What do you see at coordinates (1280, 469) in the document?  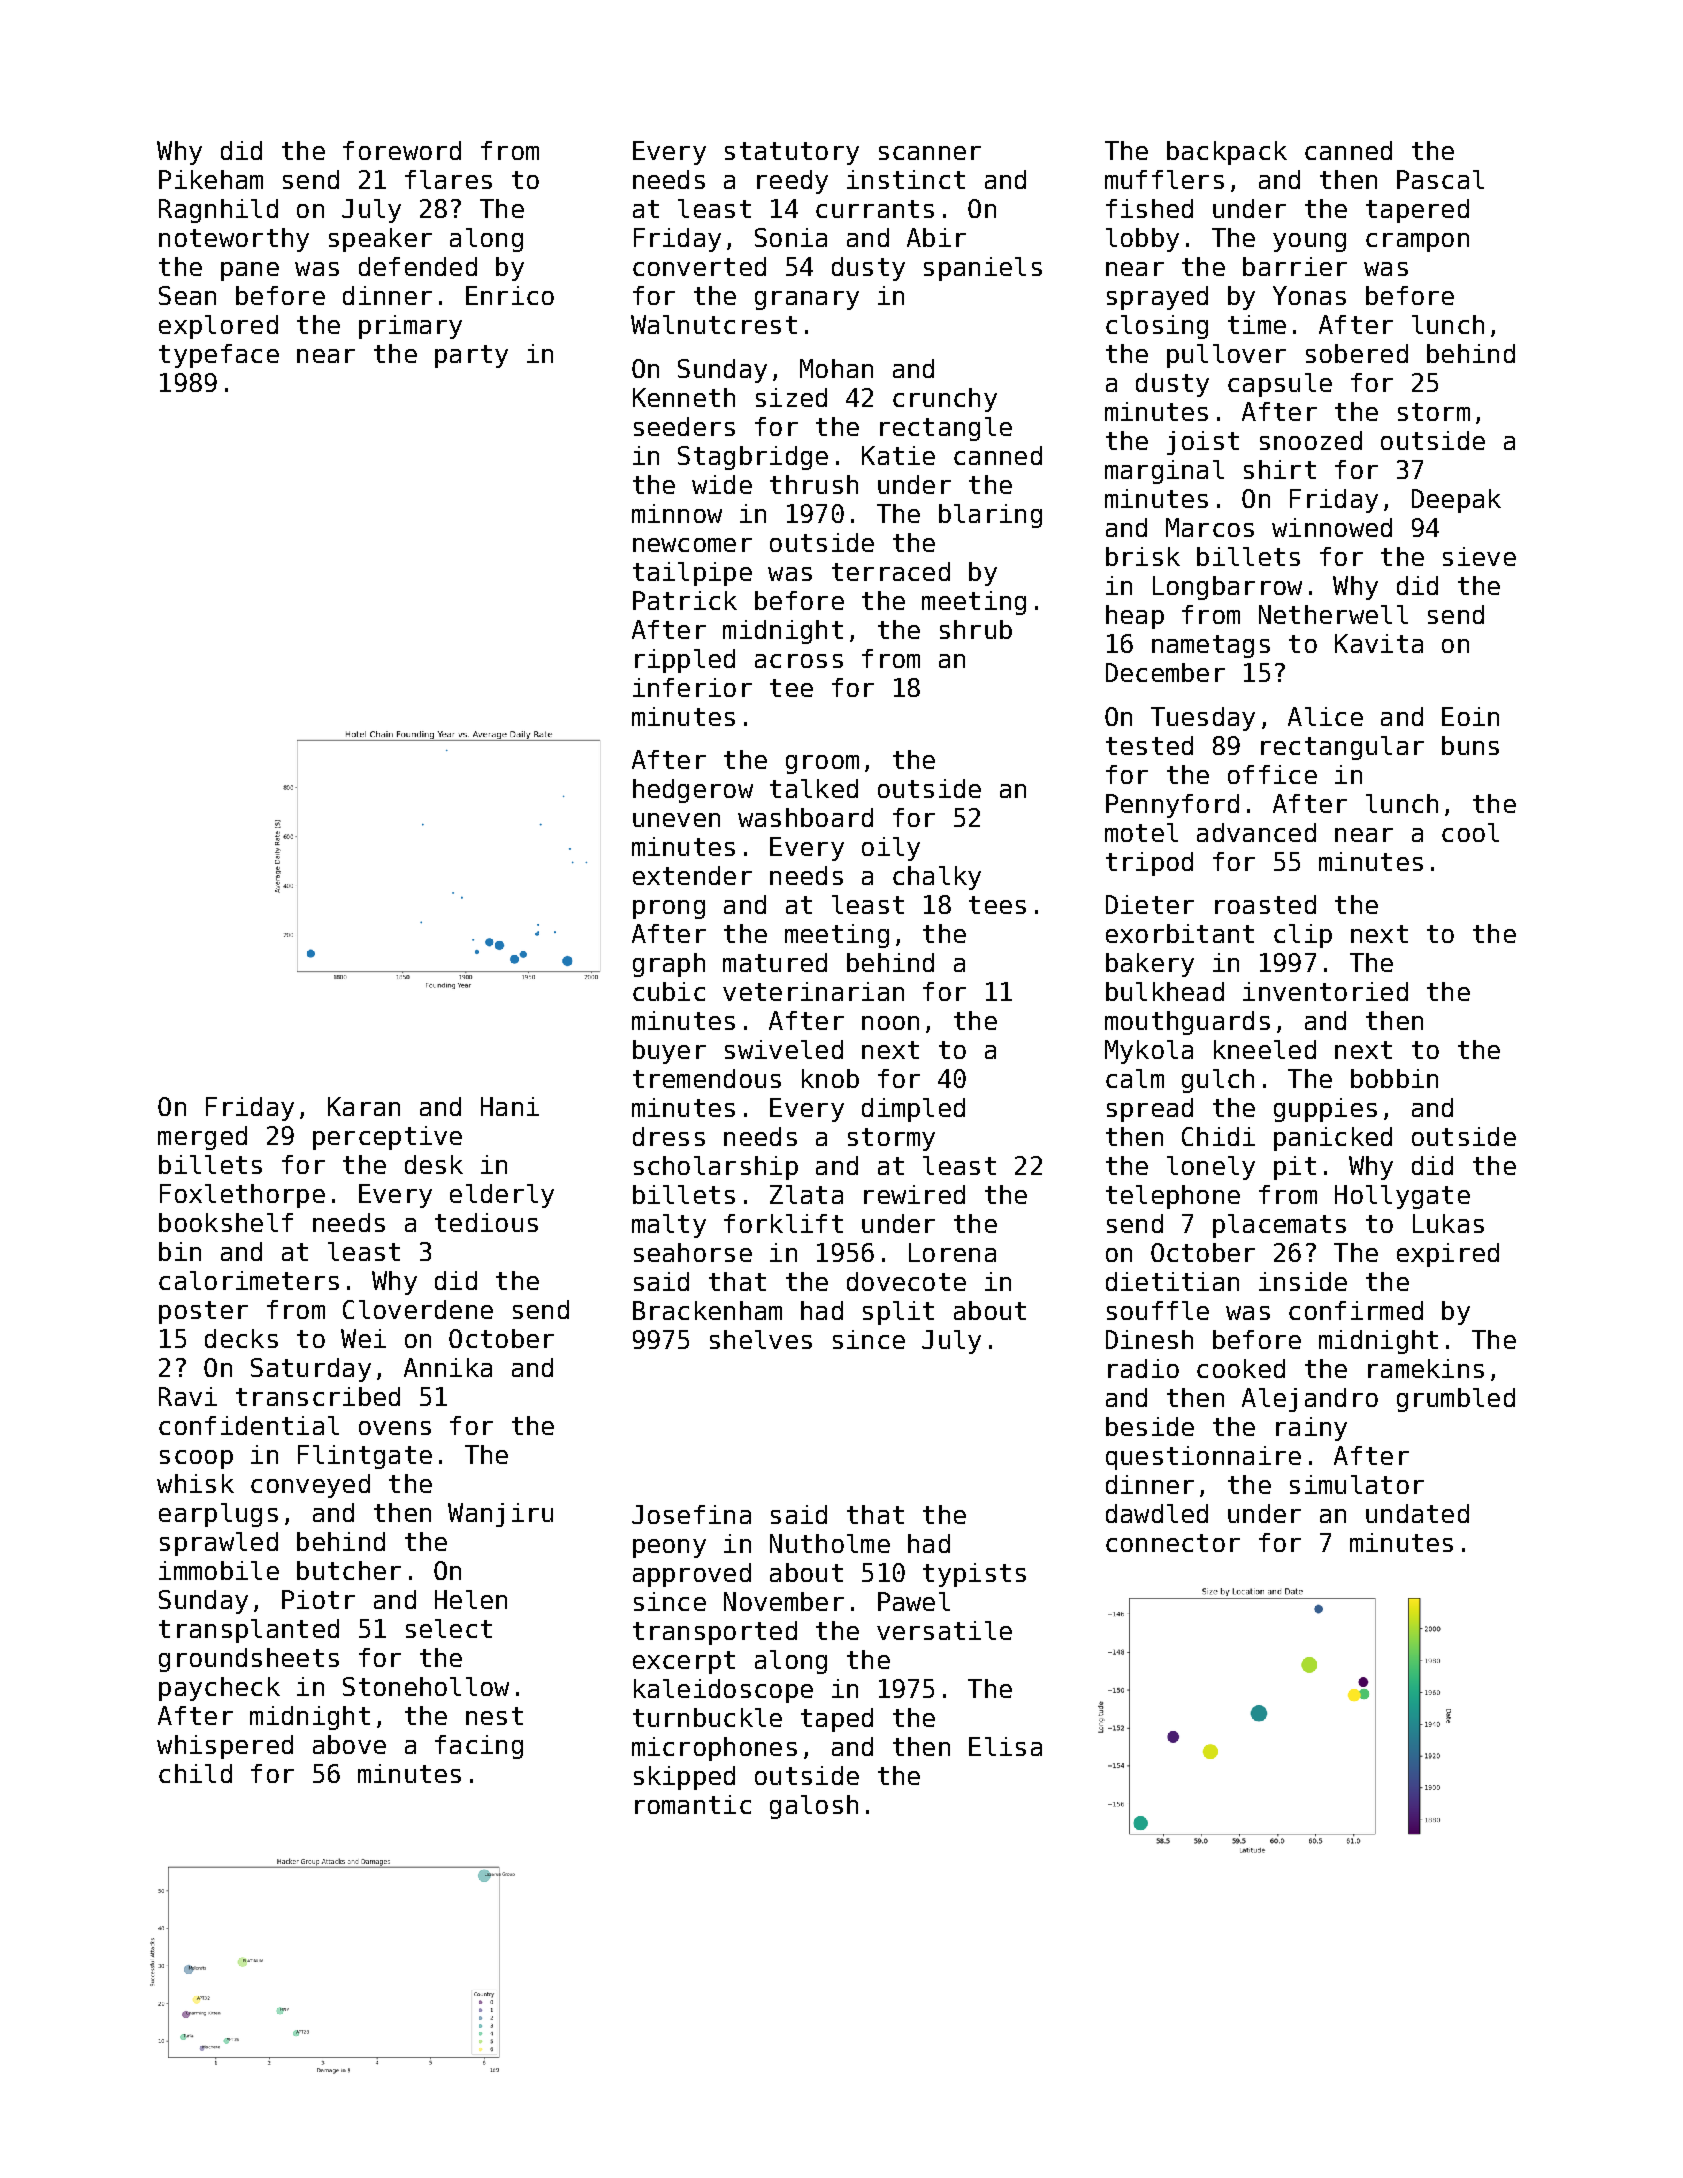 I see `shirt` at bounding box center [1280, 469].
